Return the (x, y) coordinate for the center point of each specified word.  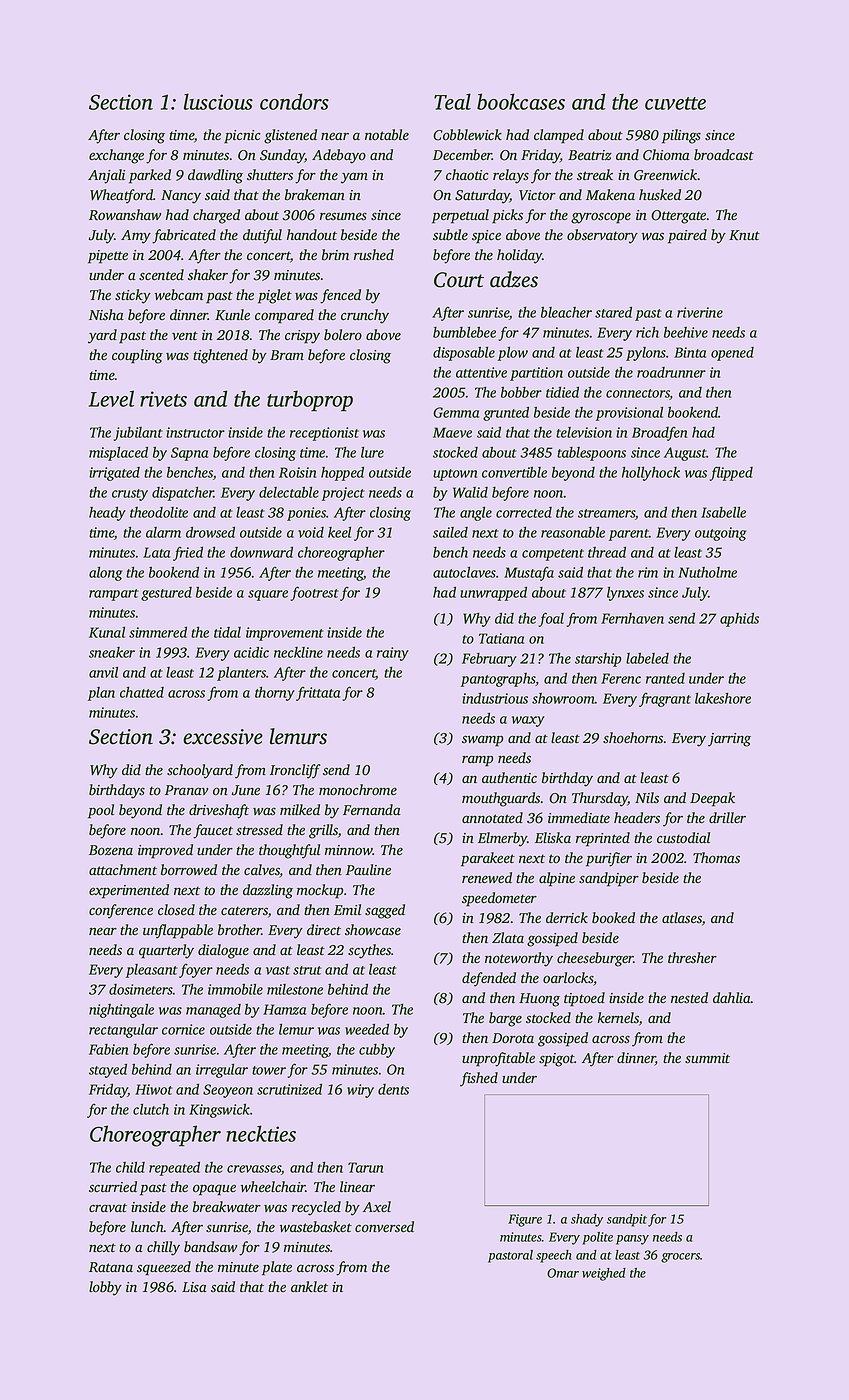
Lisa (194, 1287)
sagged (385, 911)
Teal (452, 101)
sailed (450, 532)
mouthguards (501, 799)
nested (689, 998)
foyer (196, 971)
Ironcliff (295, 771)
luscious (218, 101)
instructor (195, 432)
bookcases (521, 101)
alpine (557, 879)
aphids (739, 620)
